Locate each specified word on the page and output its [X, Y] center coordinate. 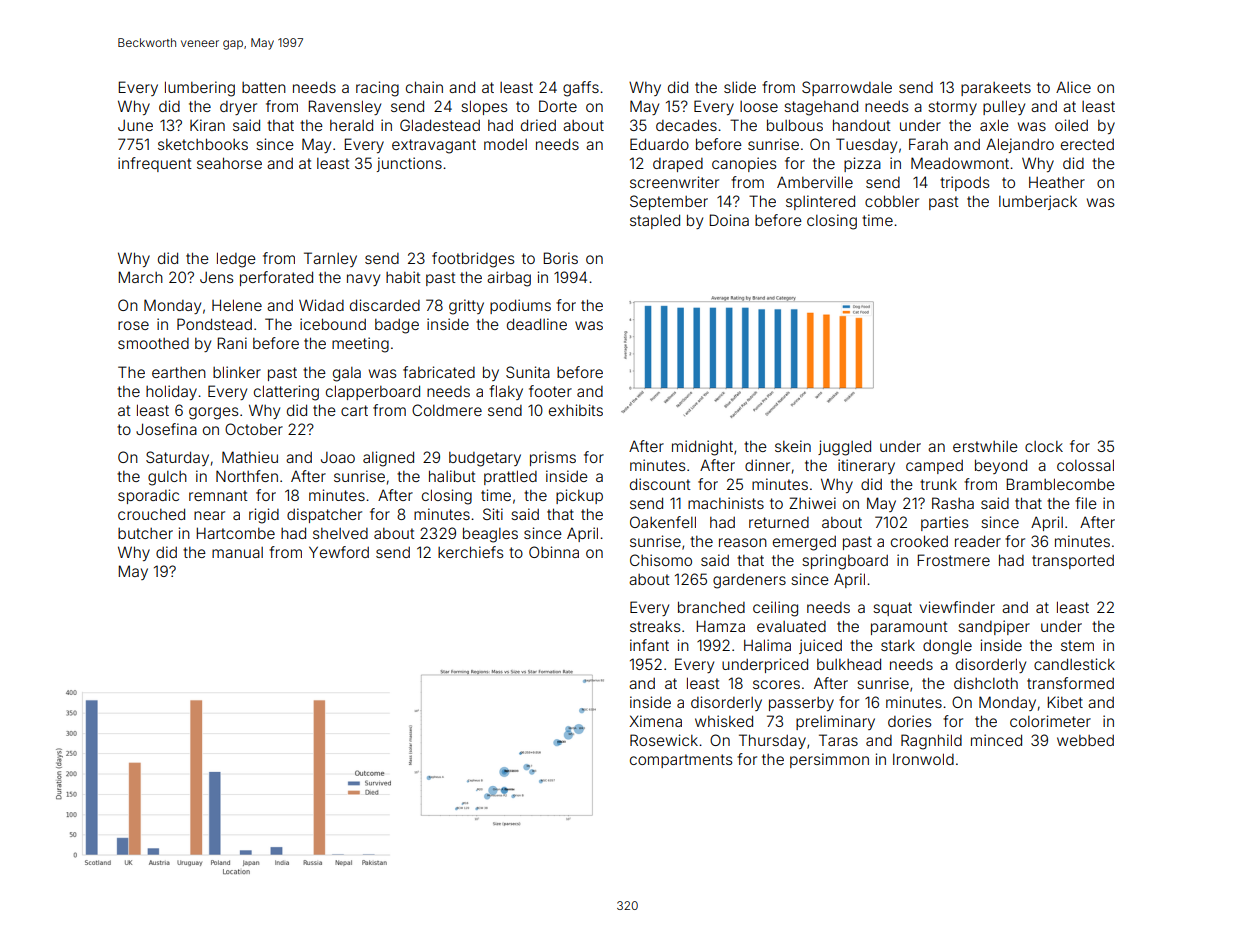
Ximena [655, 721]
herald [351, 125]
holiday [171, 392]
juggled [844, 448]
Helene [237, 305]
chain [424, 87]
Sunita [528, 372]
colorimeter [1050, 721]
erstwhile [985, 446]
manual [237, 552]
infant [649, 645]
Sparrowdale [847, 88]
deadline [537, 324]
